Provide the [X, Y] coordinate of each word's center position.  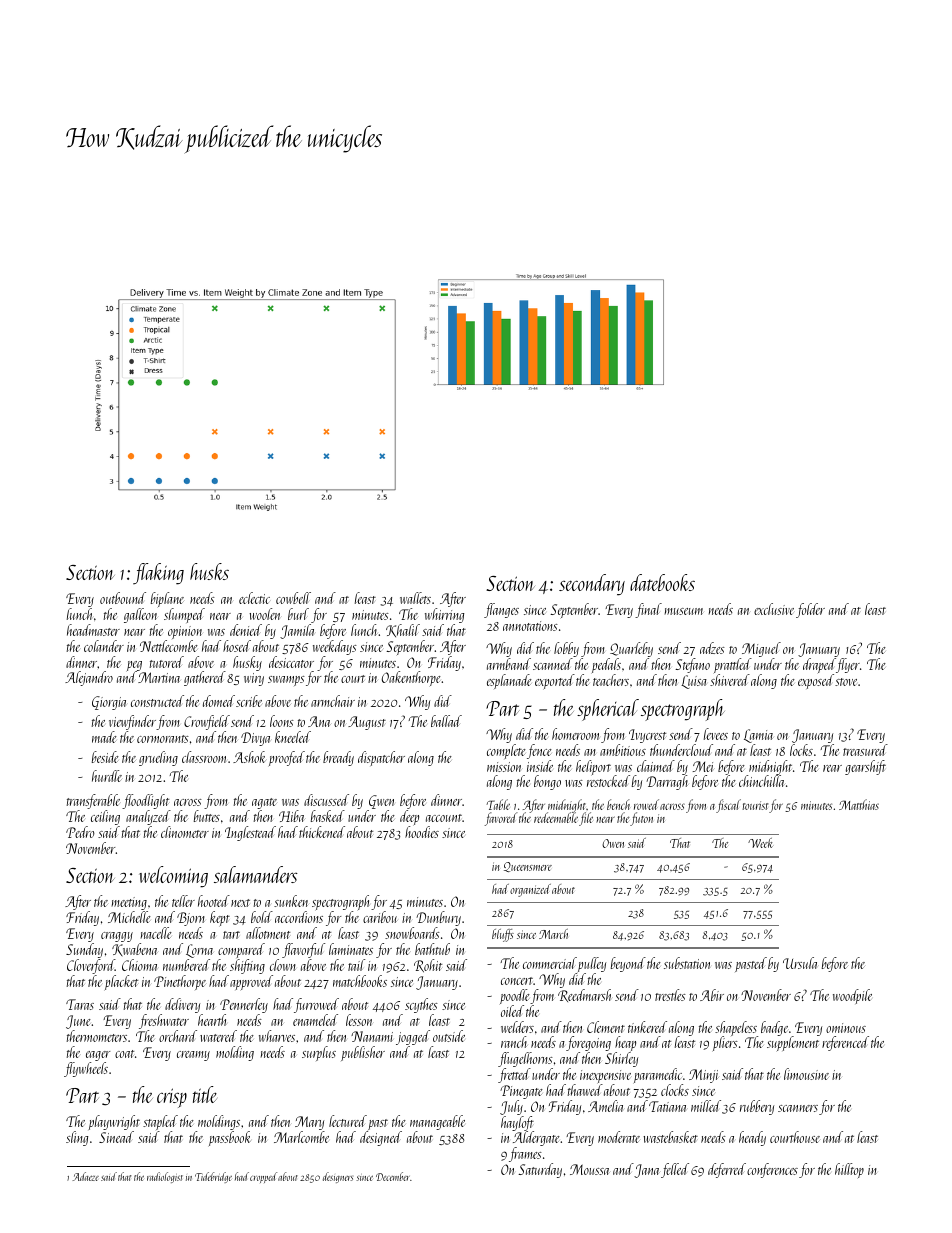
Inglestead [250, 833]
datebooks [662, 582]
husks [209, 571]
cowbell [293, 598]
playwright [114, 1123]
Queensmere [528, 867]
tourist [755, 805]
